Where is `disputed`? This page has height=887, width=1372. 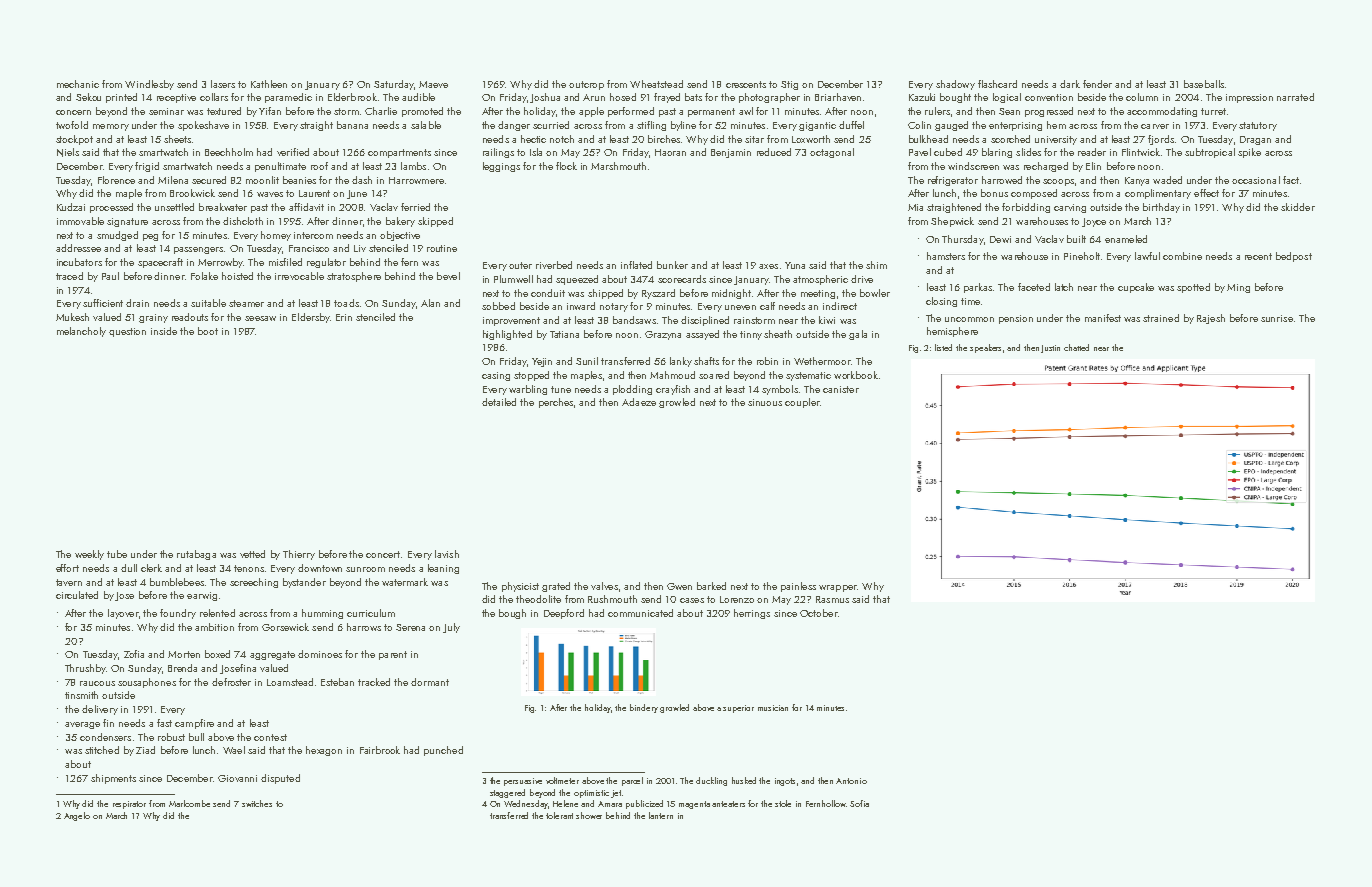 disputed is located at coordinates (280, 779).
